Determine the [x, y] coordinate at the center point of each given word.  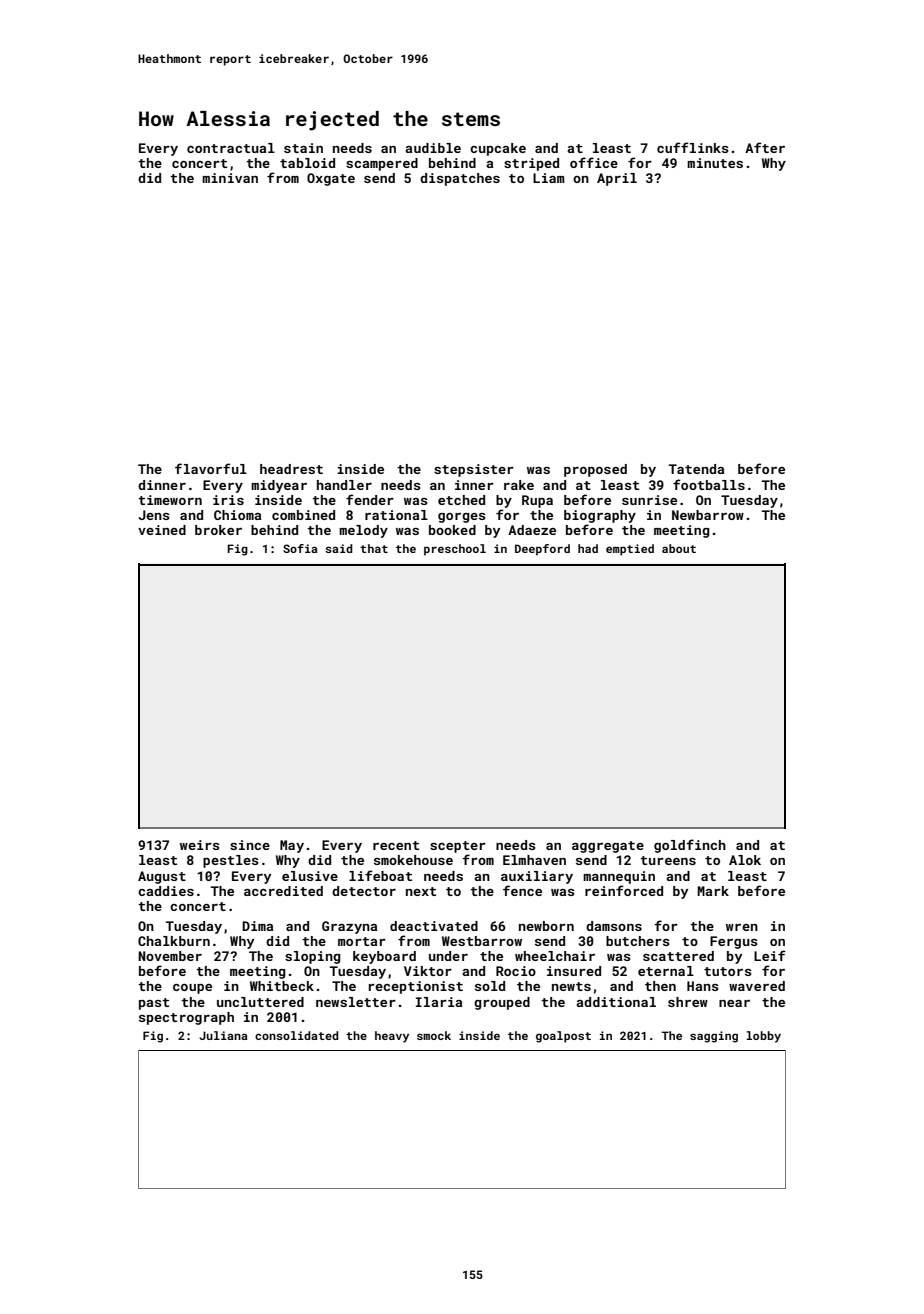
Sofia [300, 548]
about [679, 548]
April [617, 179]
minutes [715, 163]
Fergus [734, 942]
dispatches [460, 179]
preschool [455, 550]
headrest [291, 469]
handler [344, 485]
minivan [230, 178]
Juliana [223, 1035]
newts [571, 986]
